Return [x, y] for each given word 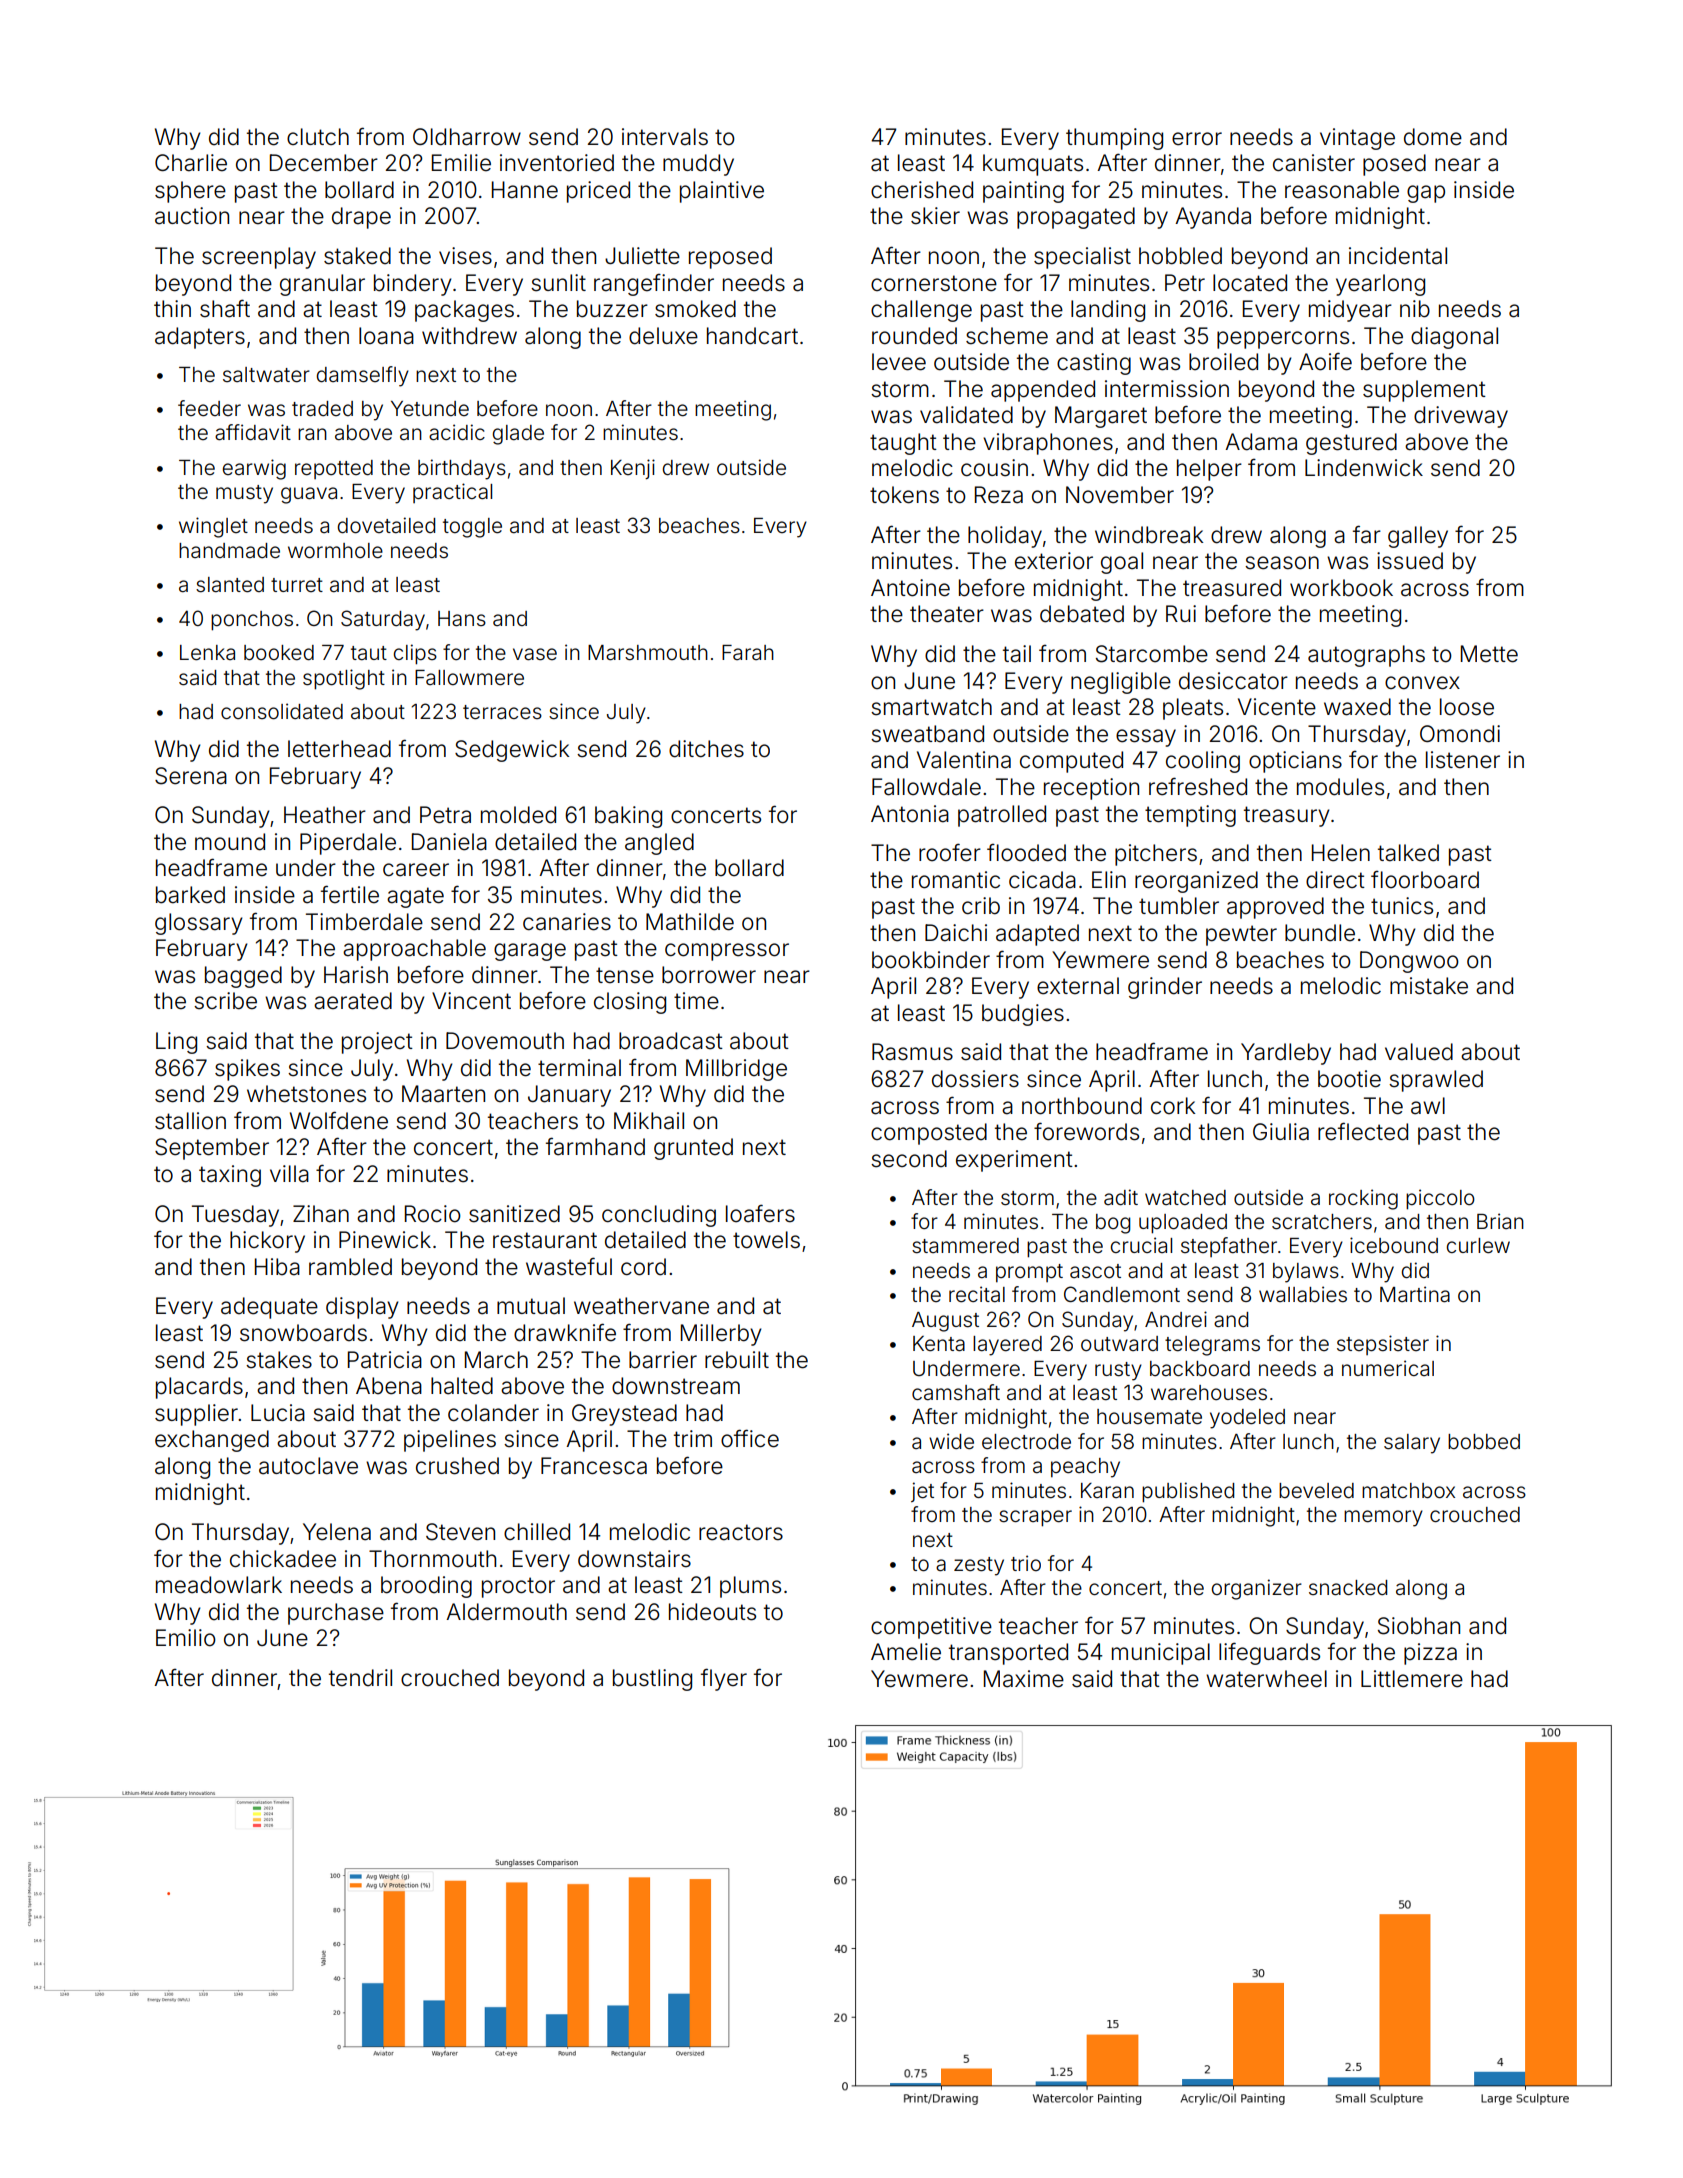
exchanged [212, 1441]
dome [1433, 137]
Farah [748, 652]
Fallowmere [469, 678]
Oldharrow [467, 137]
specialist [1082, 258]
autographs [1366, 656]
